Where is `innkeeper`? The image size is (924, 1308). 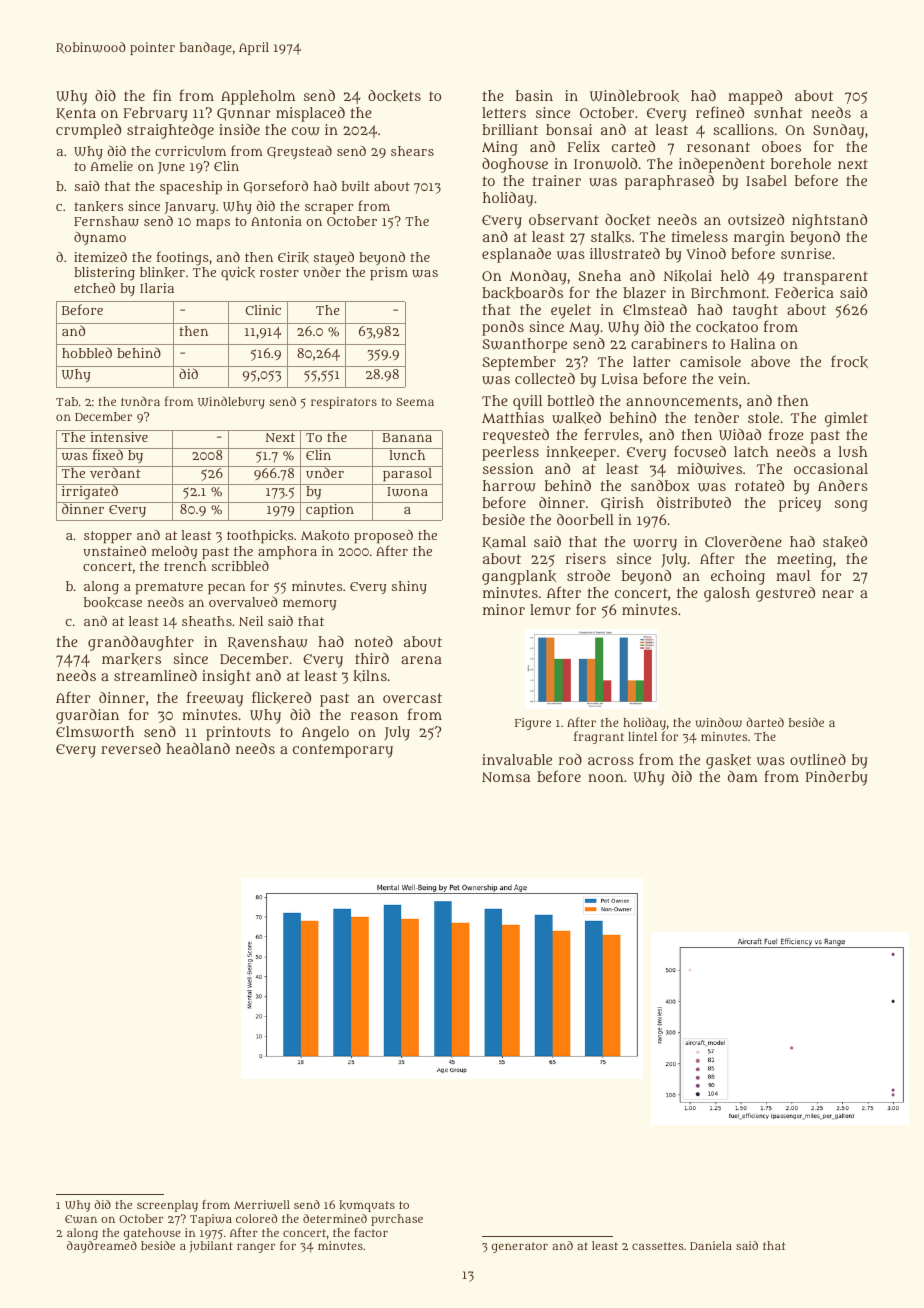
innkeeper is located at coordinates (581, 453).
